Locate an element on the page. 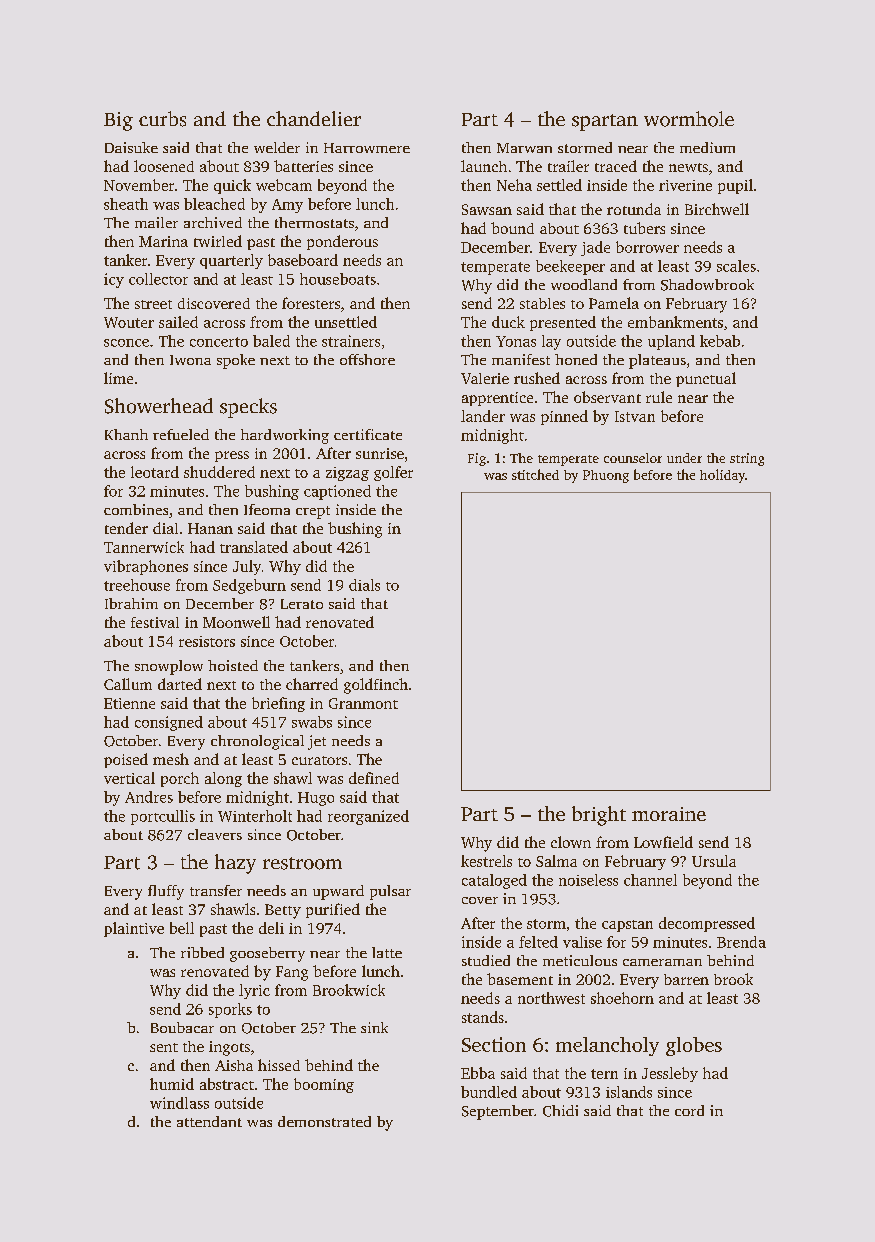 The image size is (875, 1242). Big is located at coordinates (118, 121).
